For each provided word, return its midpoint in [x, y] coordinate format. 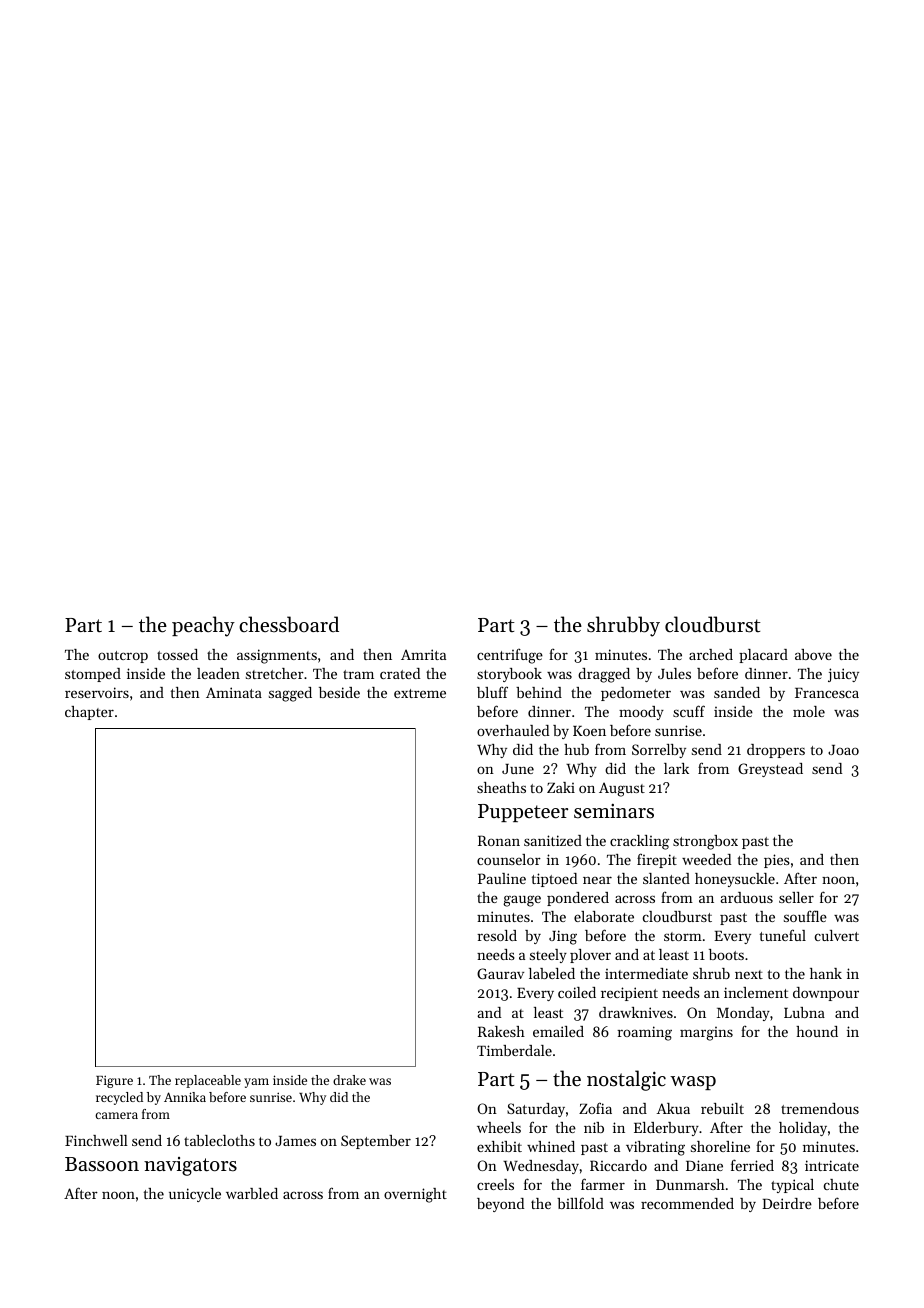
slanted [666, 878]
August [622, 789]
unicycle [195, 1195]
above [813, 654]
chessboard [289, 624]
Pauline [502, 878]
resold [497, 935]
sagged [290, 694]
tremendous [820, 1108]
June [518, 769]
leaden [218, 673]
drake [349, 1080]
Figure [114, 1081]
